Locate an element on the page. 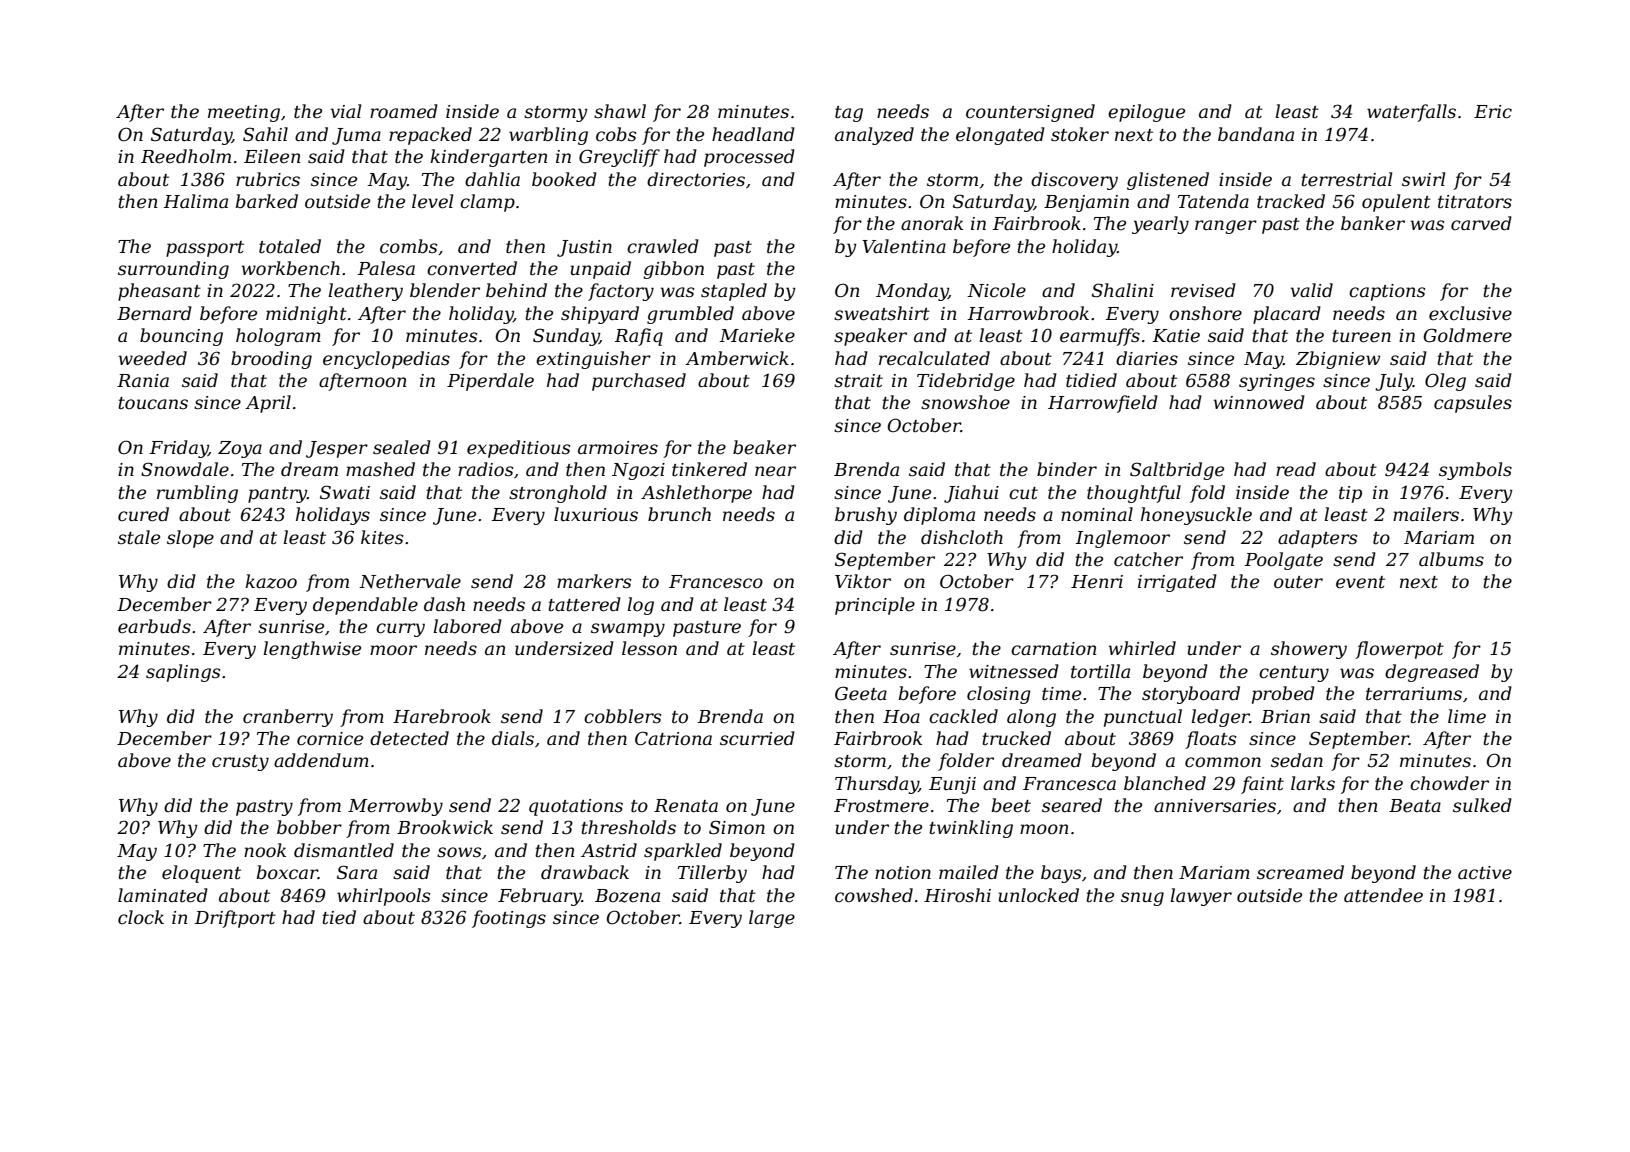  countersigned is located at coordinates (1030, 113).
